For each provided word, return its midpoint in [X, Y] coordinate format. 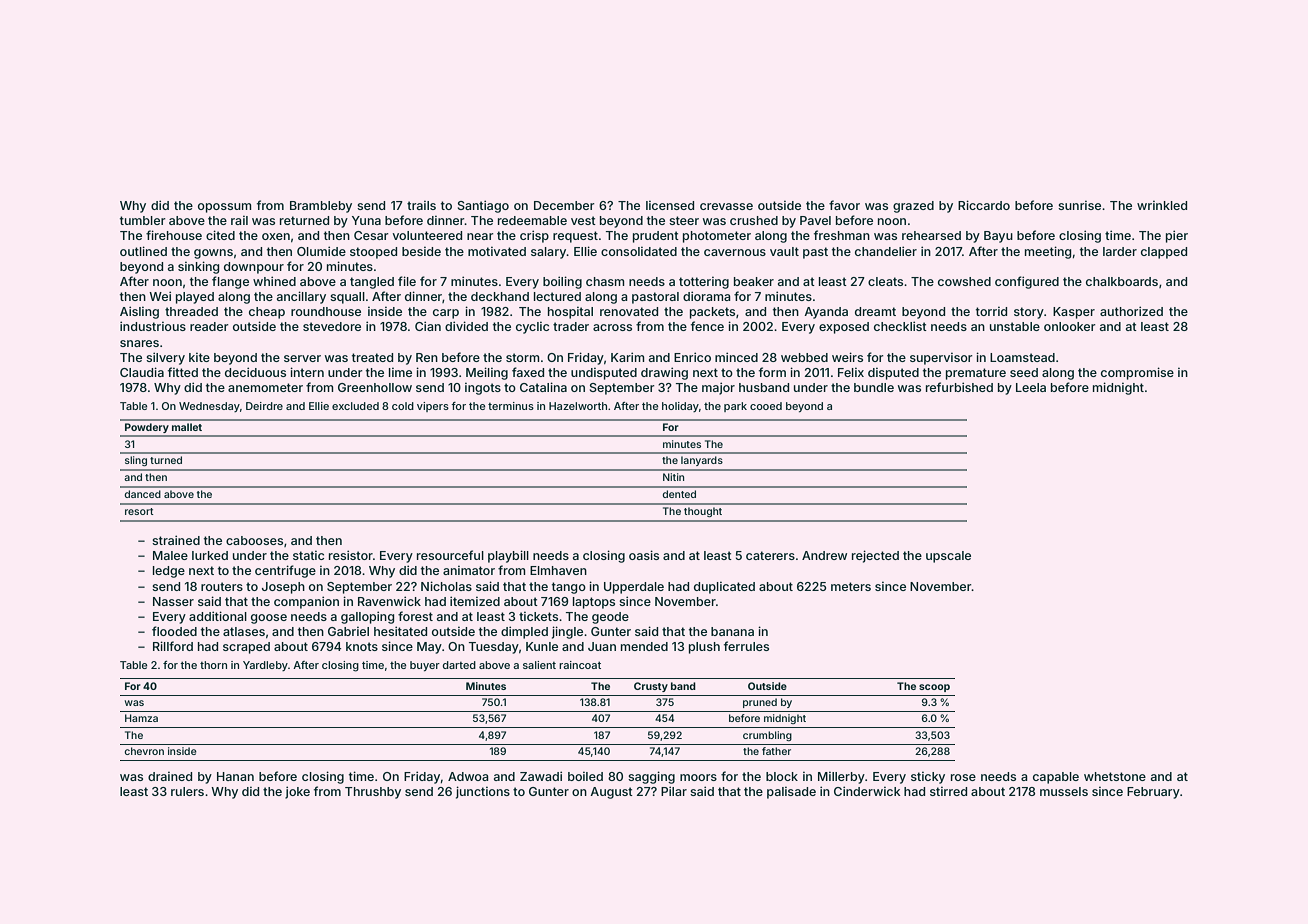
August [611, 793]
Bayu [998, 237]
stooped [373, 253]
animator [469, 570]
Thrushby [373, 793]
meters [851, 586]
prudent [656, 237]
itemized [475, 601]
